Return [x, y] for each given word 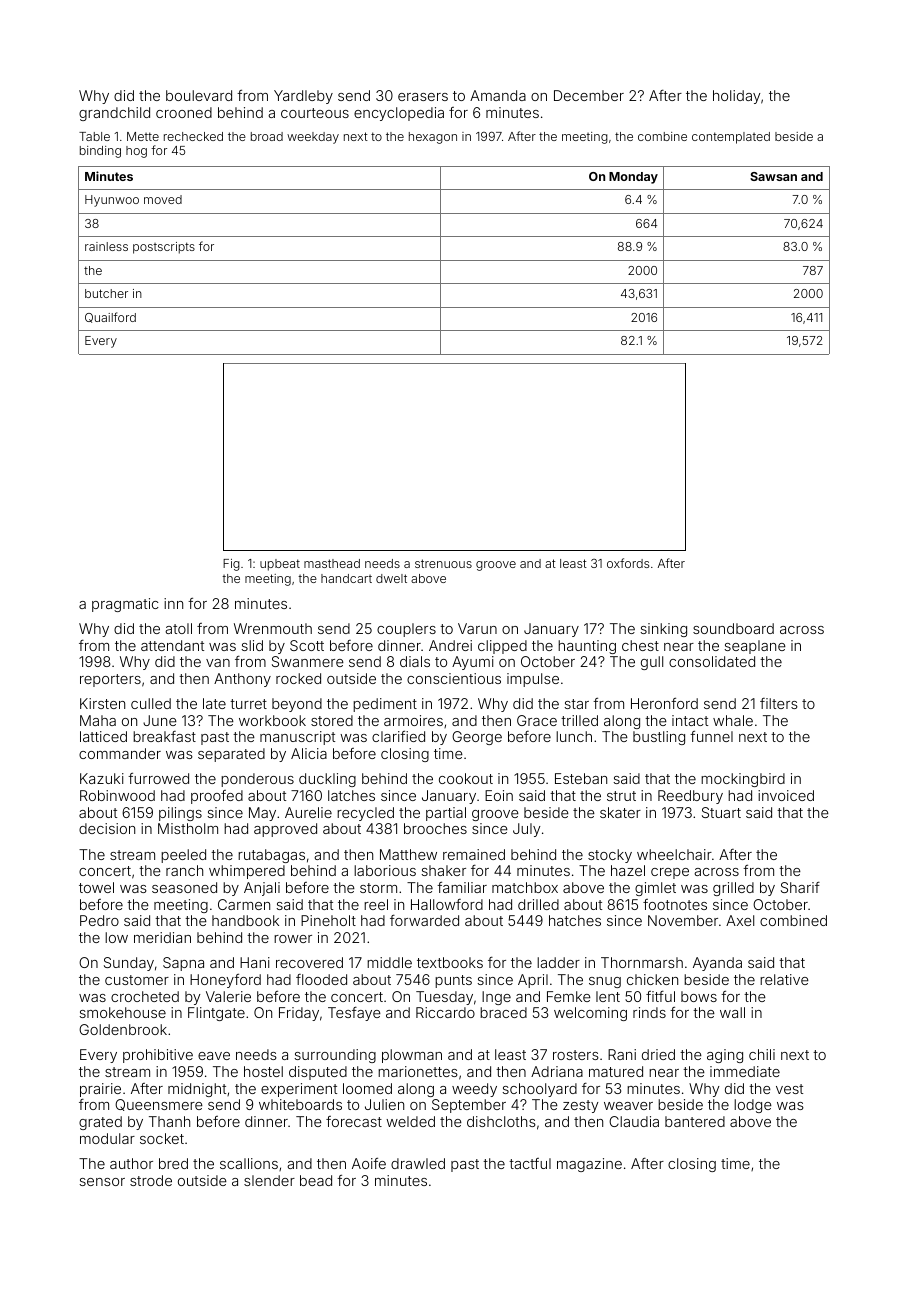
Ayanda [717, 964]
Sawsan [773, 176]
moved [163, 199]
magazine [589, 1165]
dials [415, 661]
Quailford [110, 317]
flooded [321, 979]
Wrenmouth [273, 628]
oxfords [628, 563]
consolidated [712, 661]
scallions [249, 1163]
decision [107, 828]
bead [316, 1180]
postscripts [164, 248]
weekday [313, 138]
